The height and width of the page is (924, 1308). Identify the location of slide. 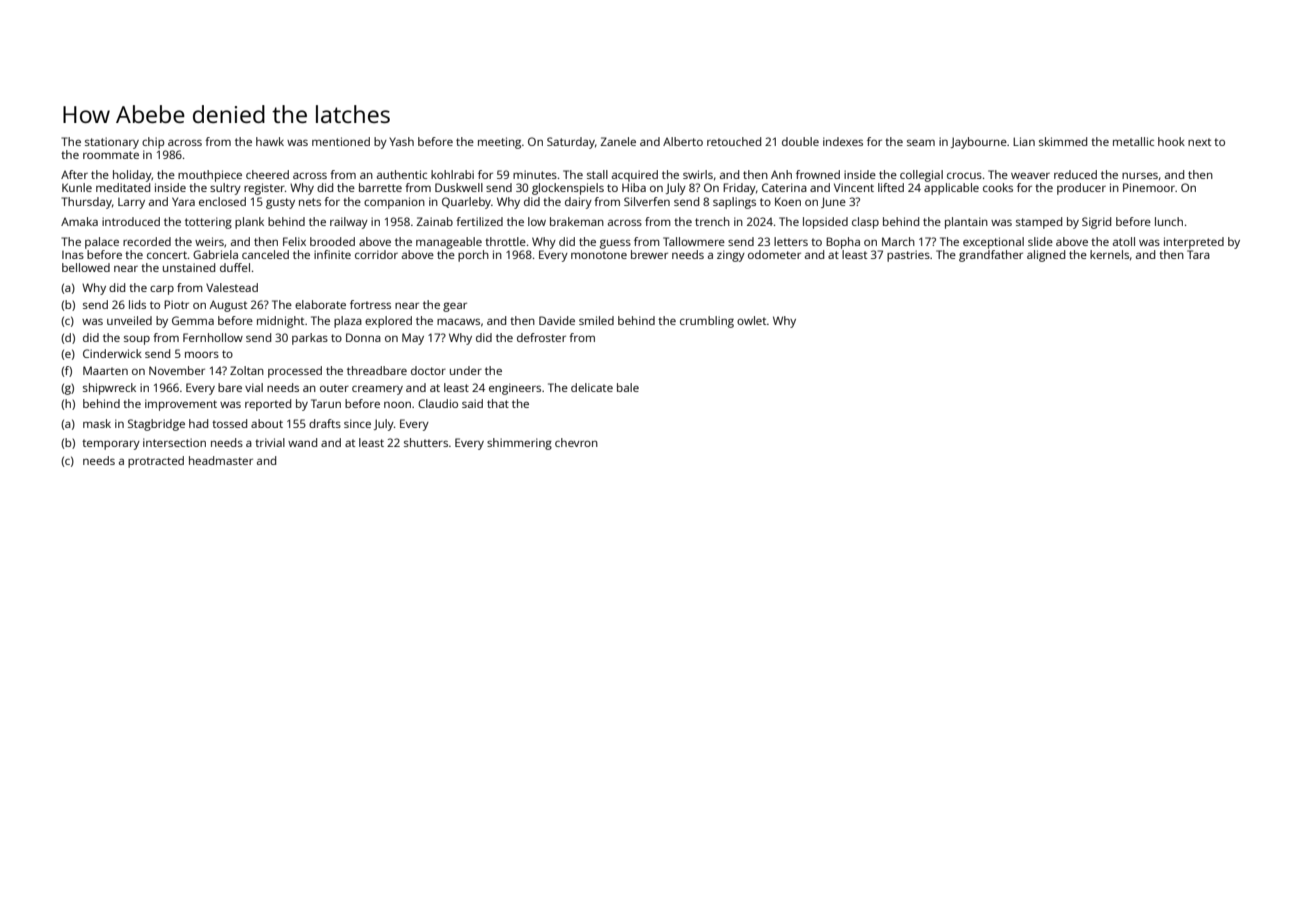
(1040, 241).
